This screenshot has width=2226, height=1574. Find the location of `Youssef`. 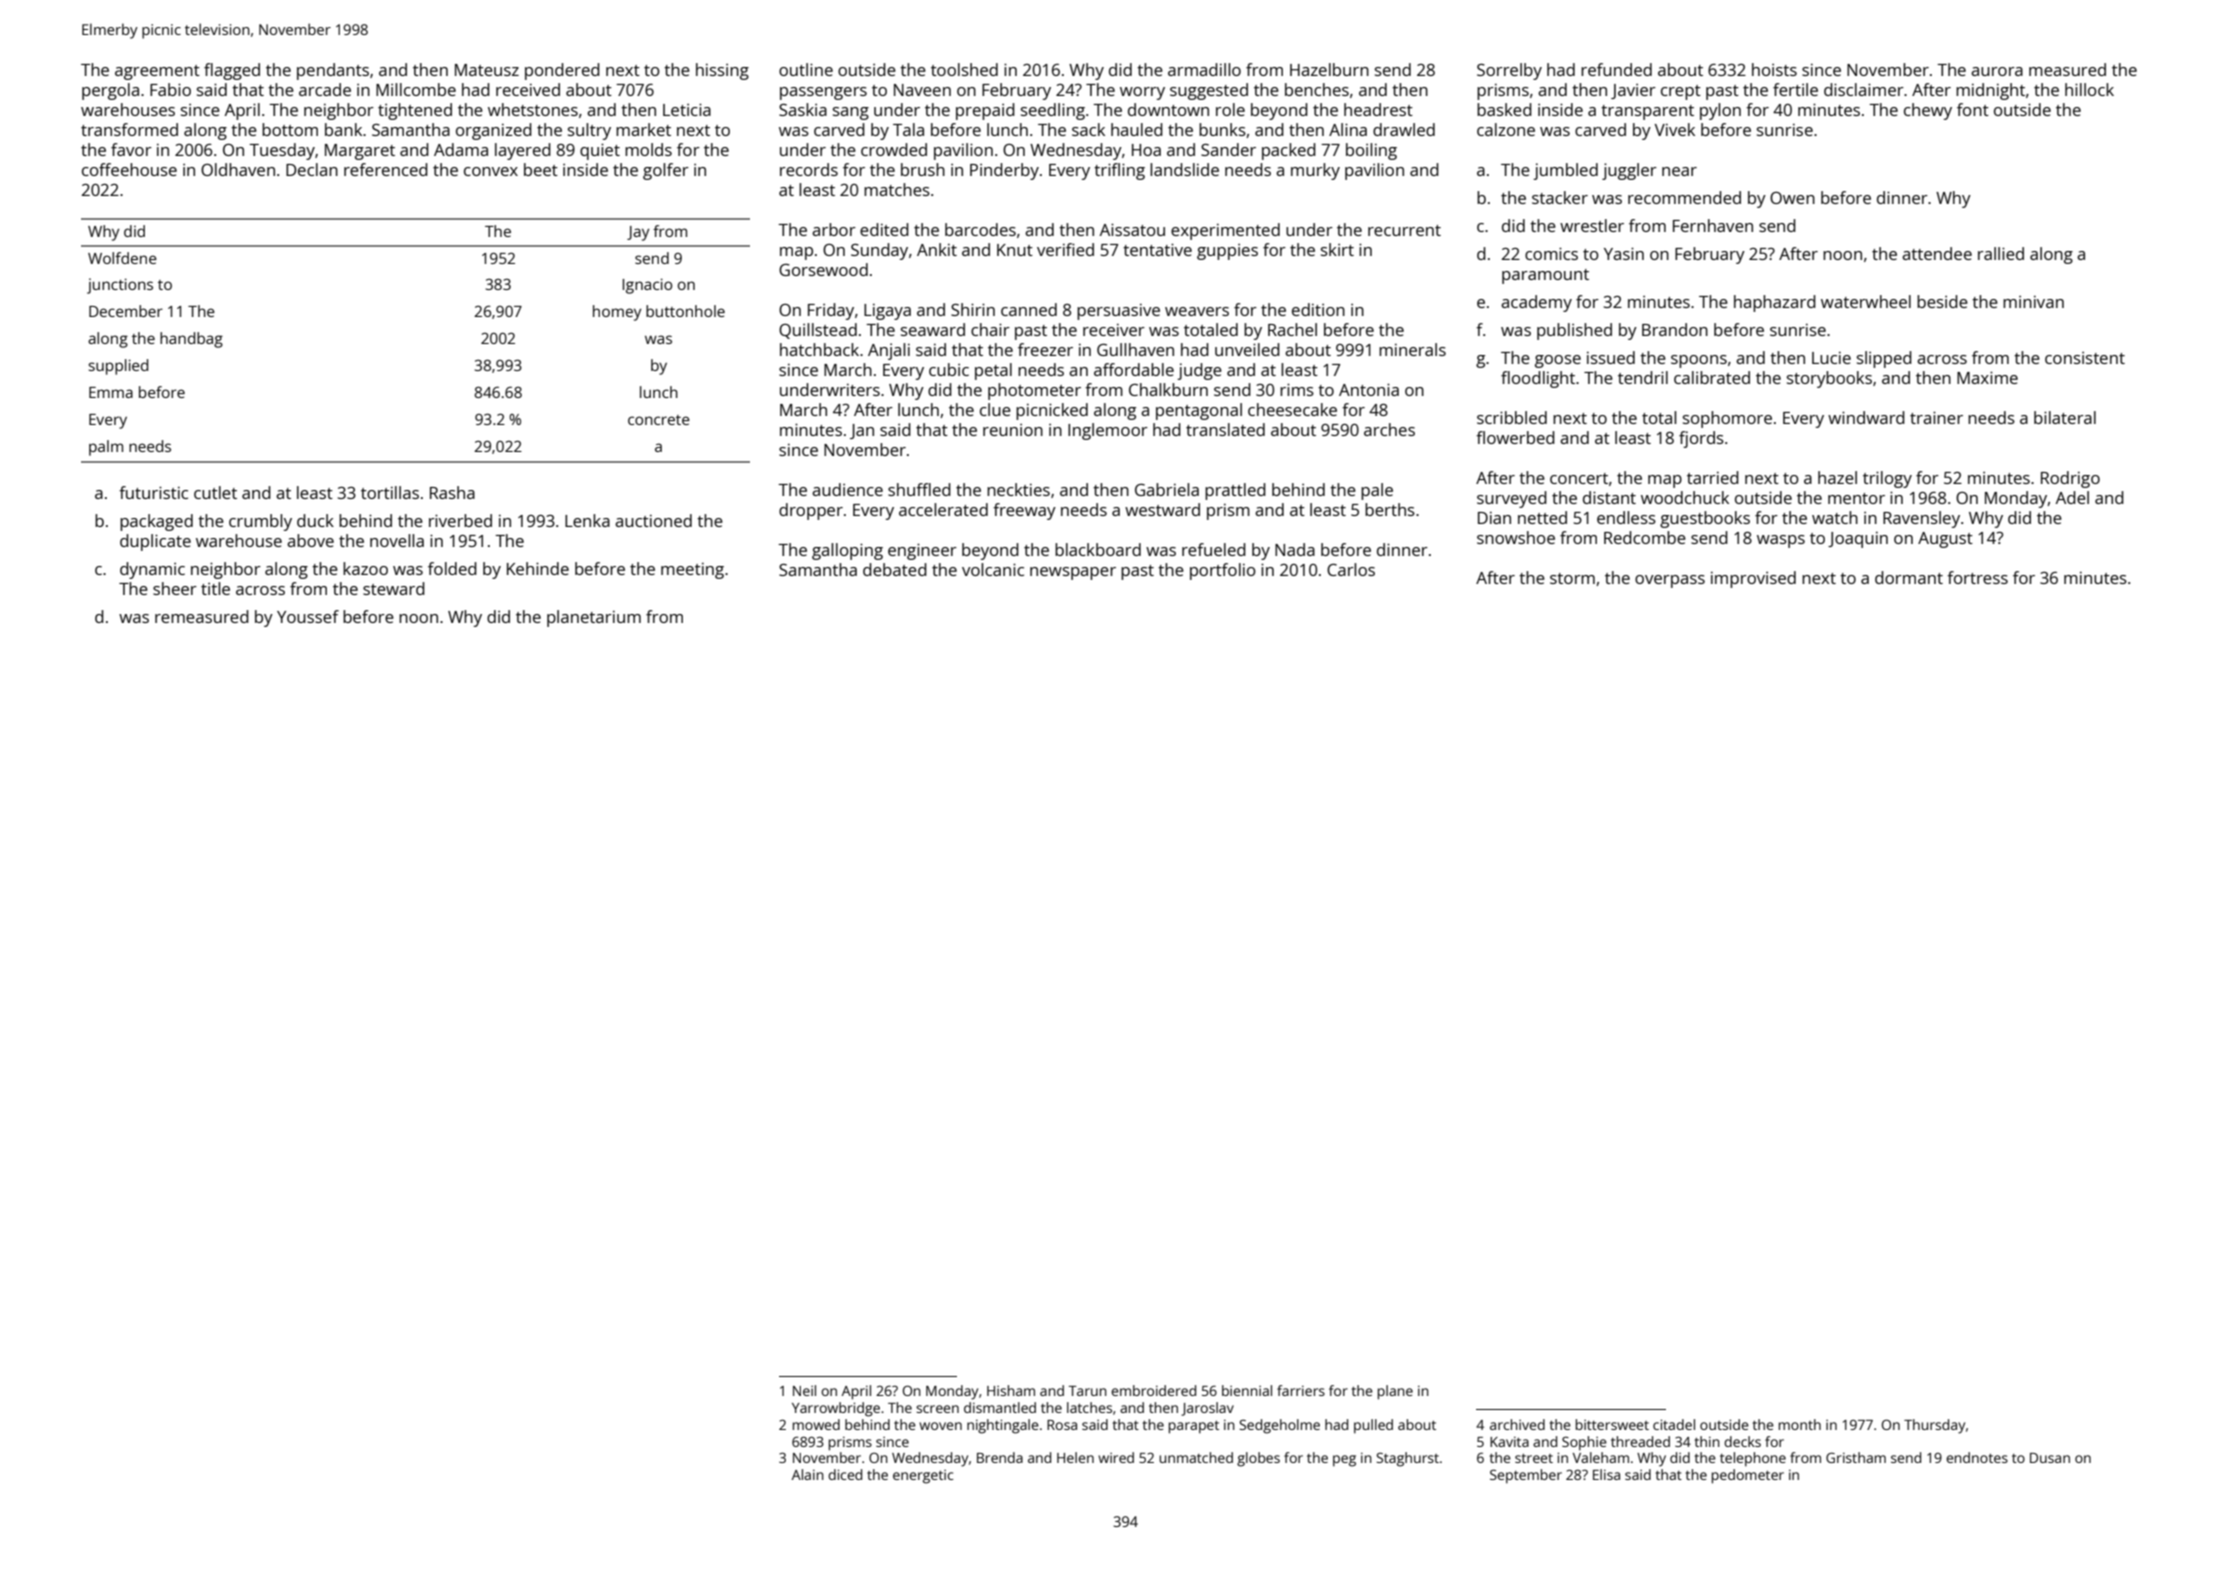

Youssef is located at coordinates (308, 616).
